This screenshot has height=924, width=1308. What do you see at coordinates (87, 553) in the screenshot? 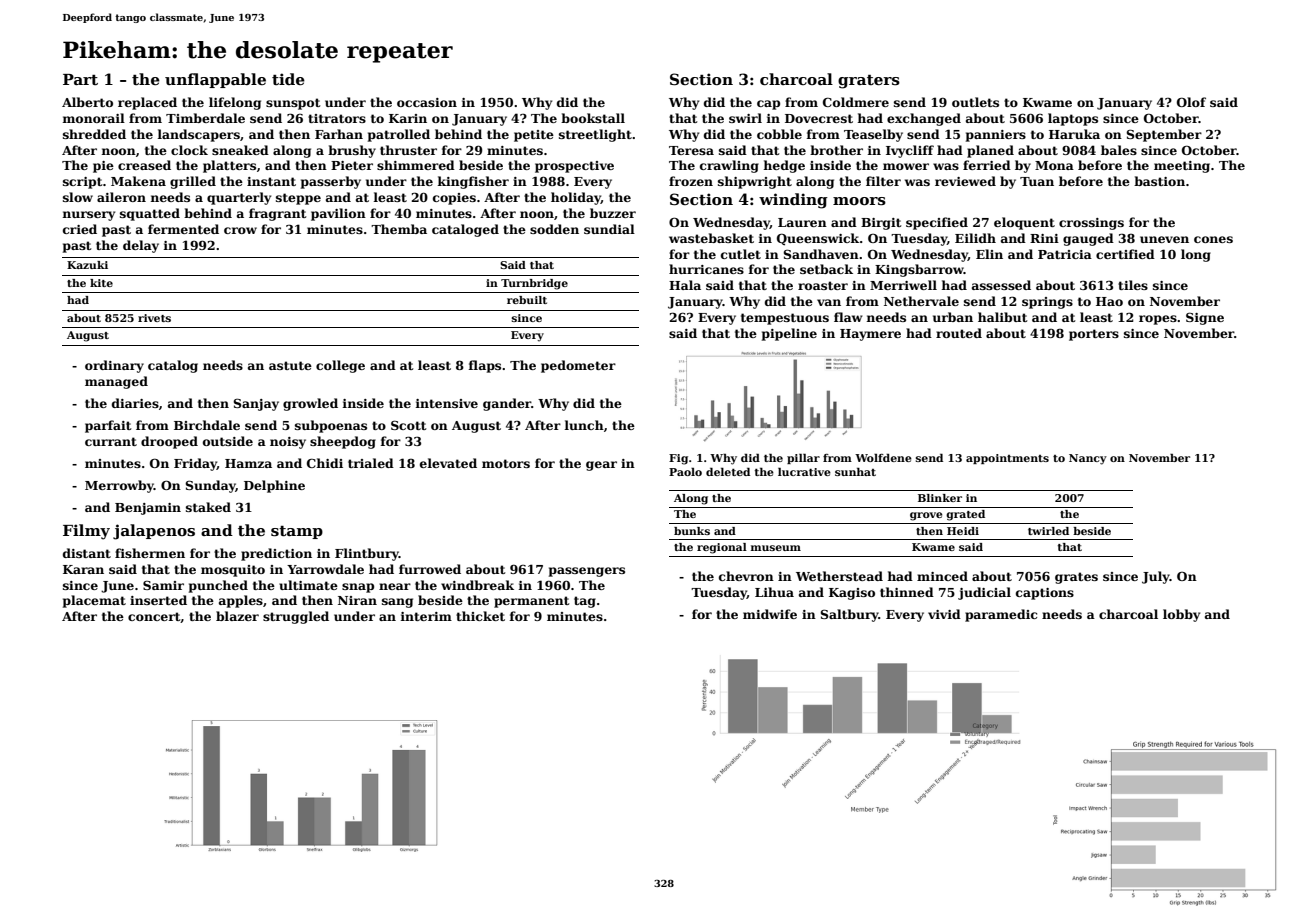
I see `distant` at bounding box center [87, 553].
